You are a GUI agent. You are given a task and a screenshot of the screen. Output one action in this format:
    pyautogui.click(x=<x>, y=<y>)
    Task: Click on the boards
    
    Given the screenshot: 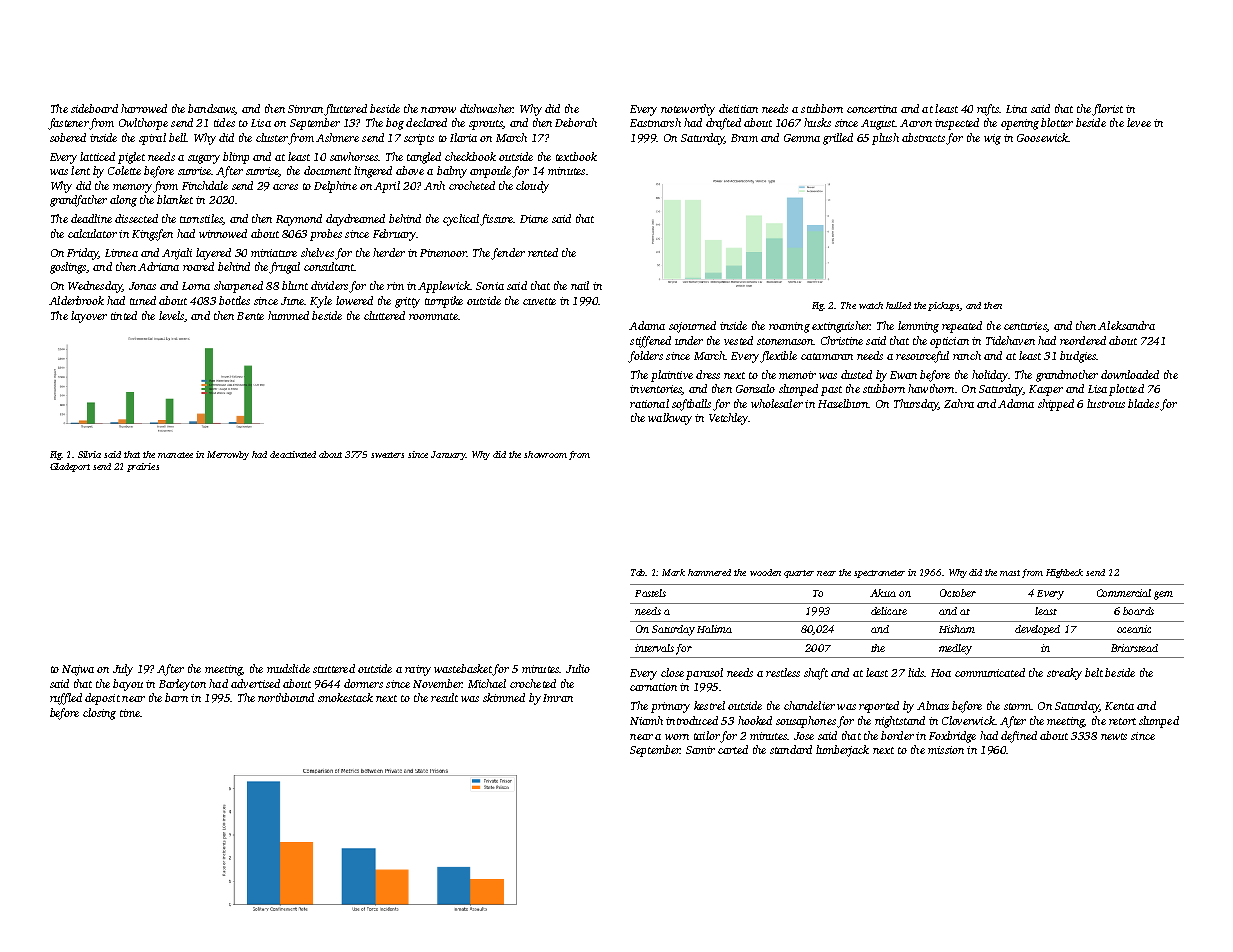 What is the action you would take?
    pyautogui.click(x=1138, y=611)
